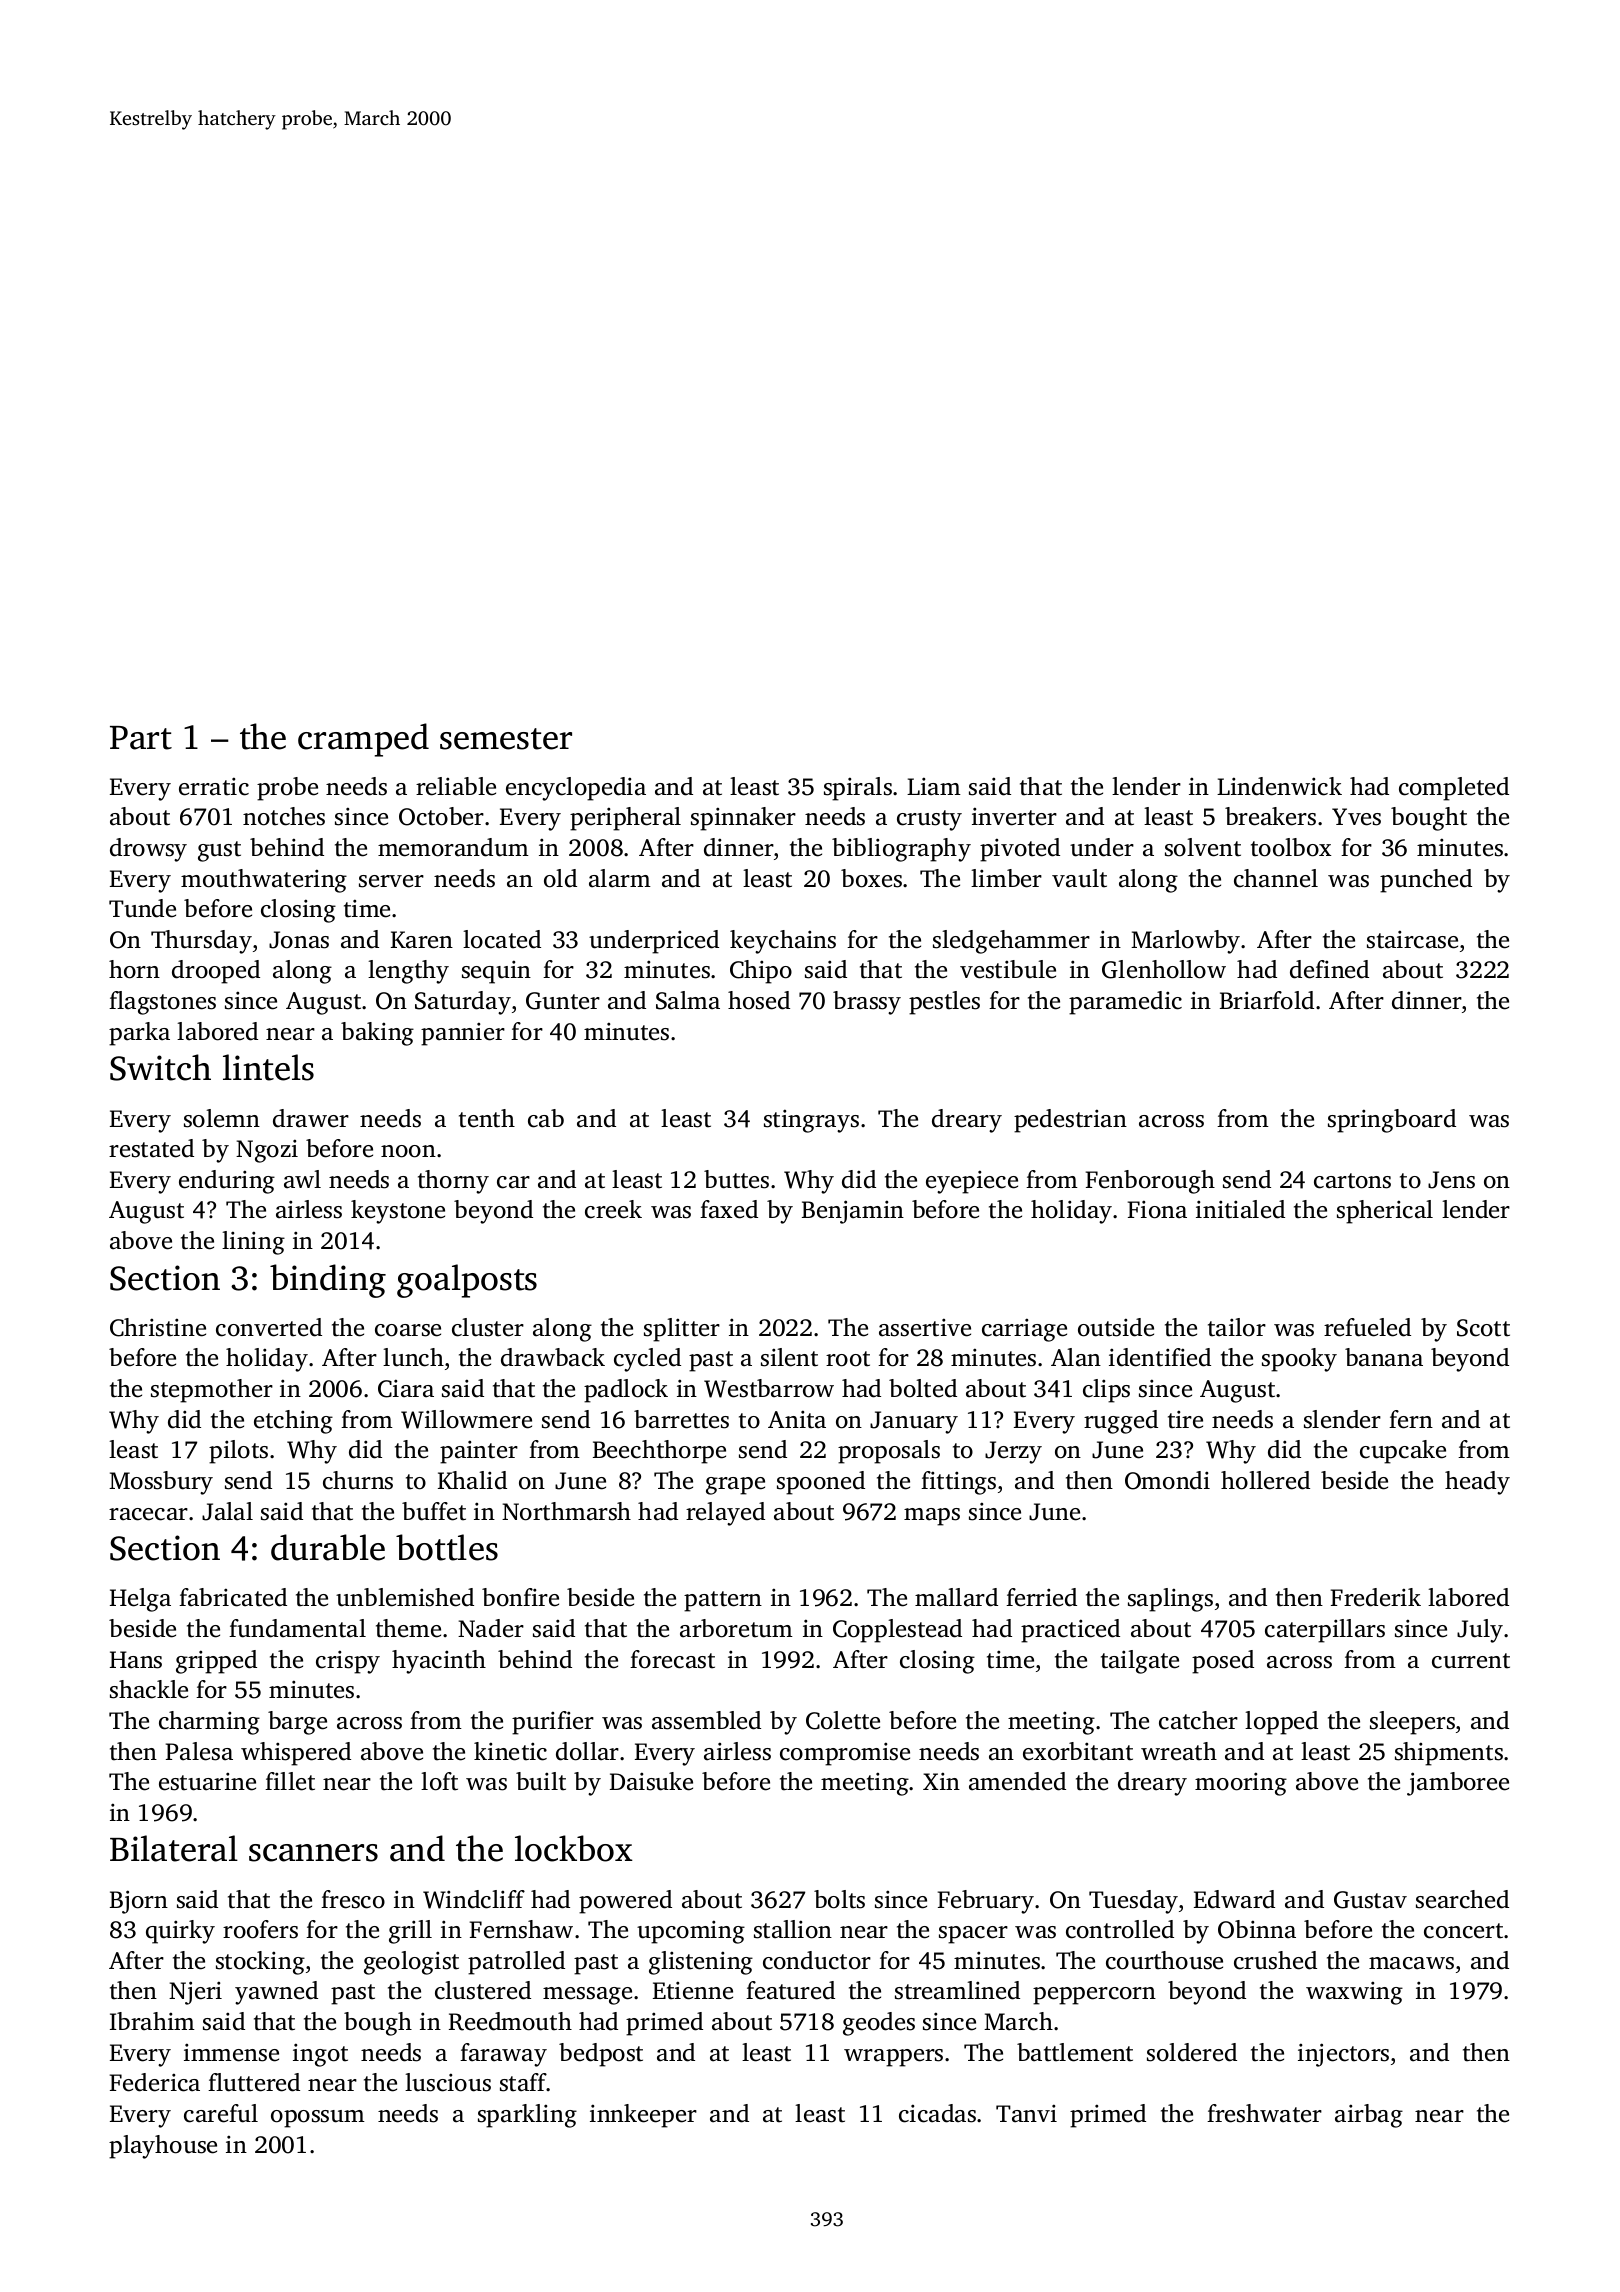 This screenshot has height=2292, width=1620. Describe the element at coordinates (1006, 878) in the screenshot. I see `limber` at that location.
